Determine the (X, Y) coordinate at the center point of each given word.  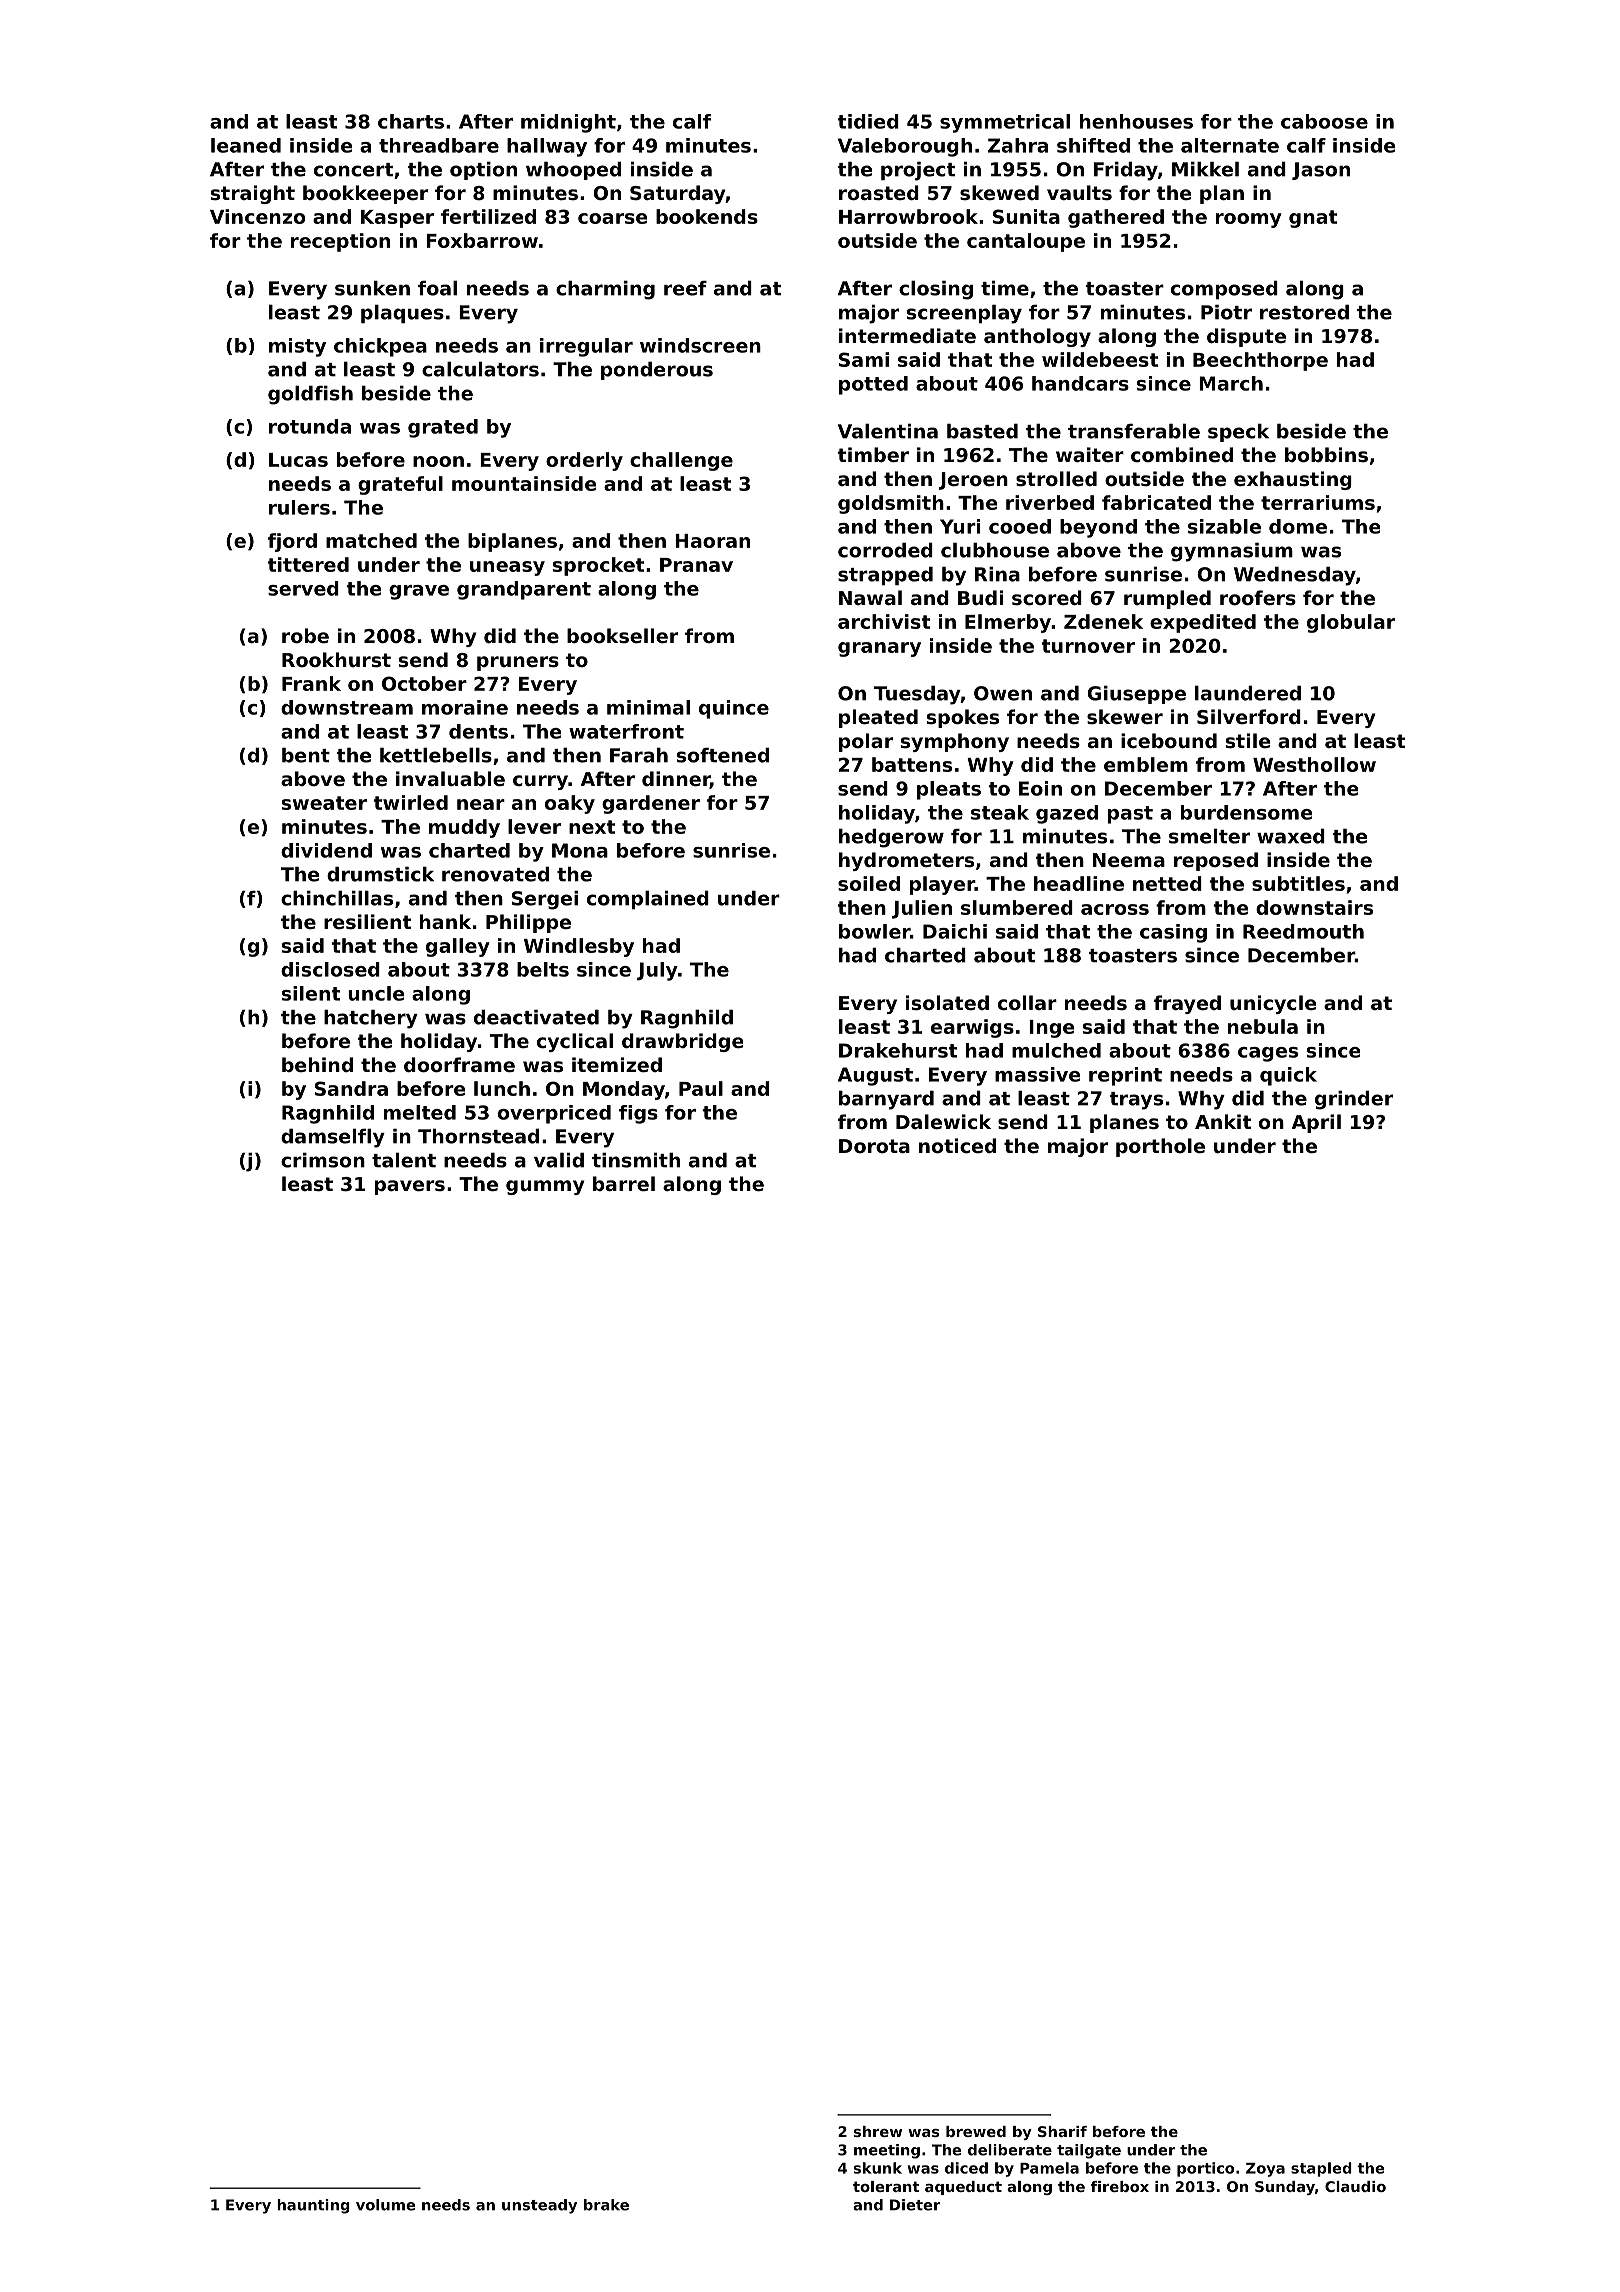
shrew (878, 2131)
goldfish (310, 395)
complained (648, 900)
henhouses (1136, 121)
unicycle (1273, 1004)
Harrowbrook (908, 216)
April (1316, 1123)
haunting (313, 2206)
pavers (410, 1187)
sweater (324, 803)
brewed (976, 2131)
